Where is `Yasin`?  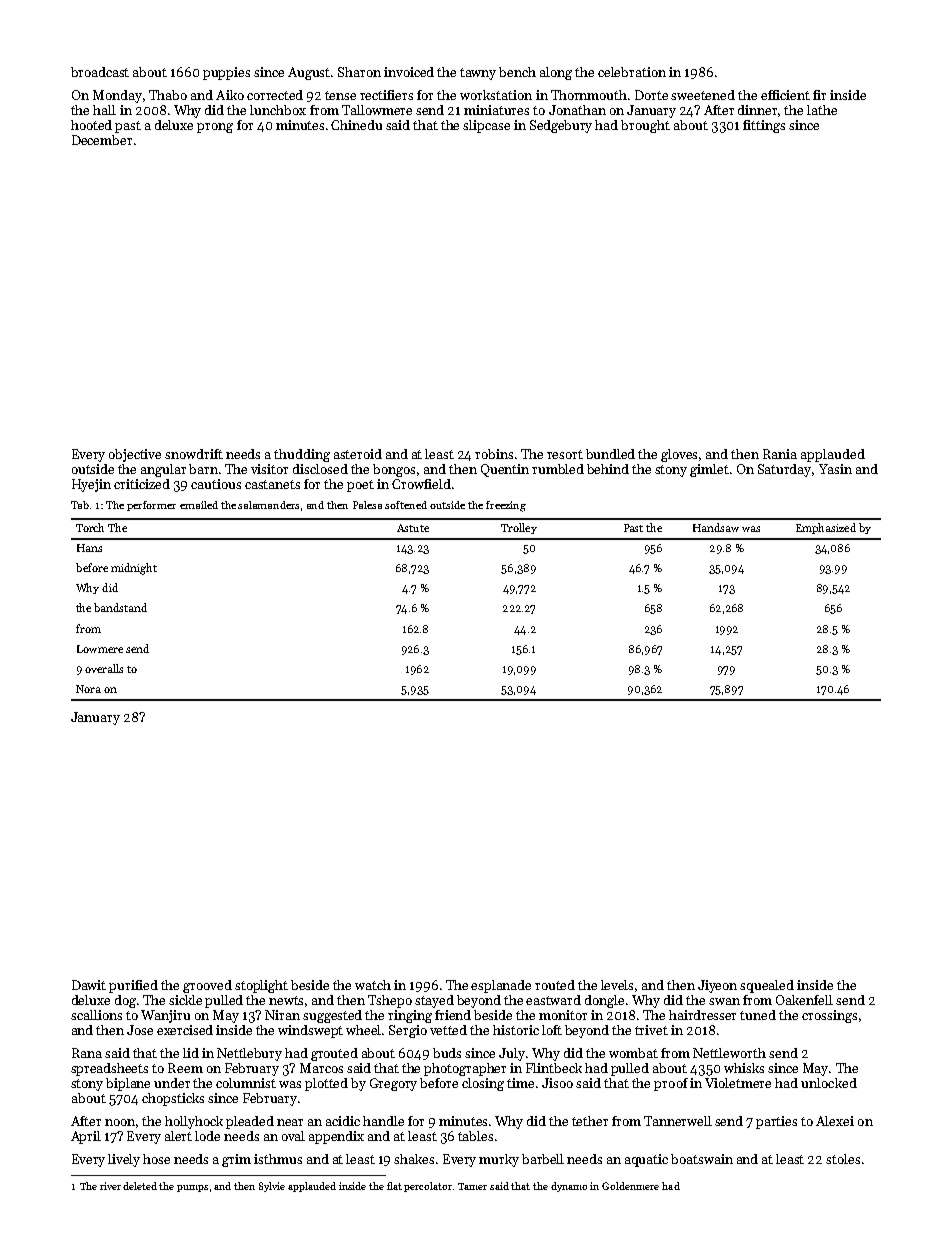
Yasin is located at coordinates (835, 469).
